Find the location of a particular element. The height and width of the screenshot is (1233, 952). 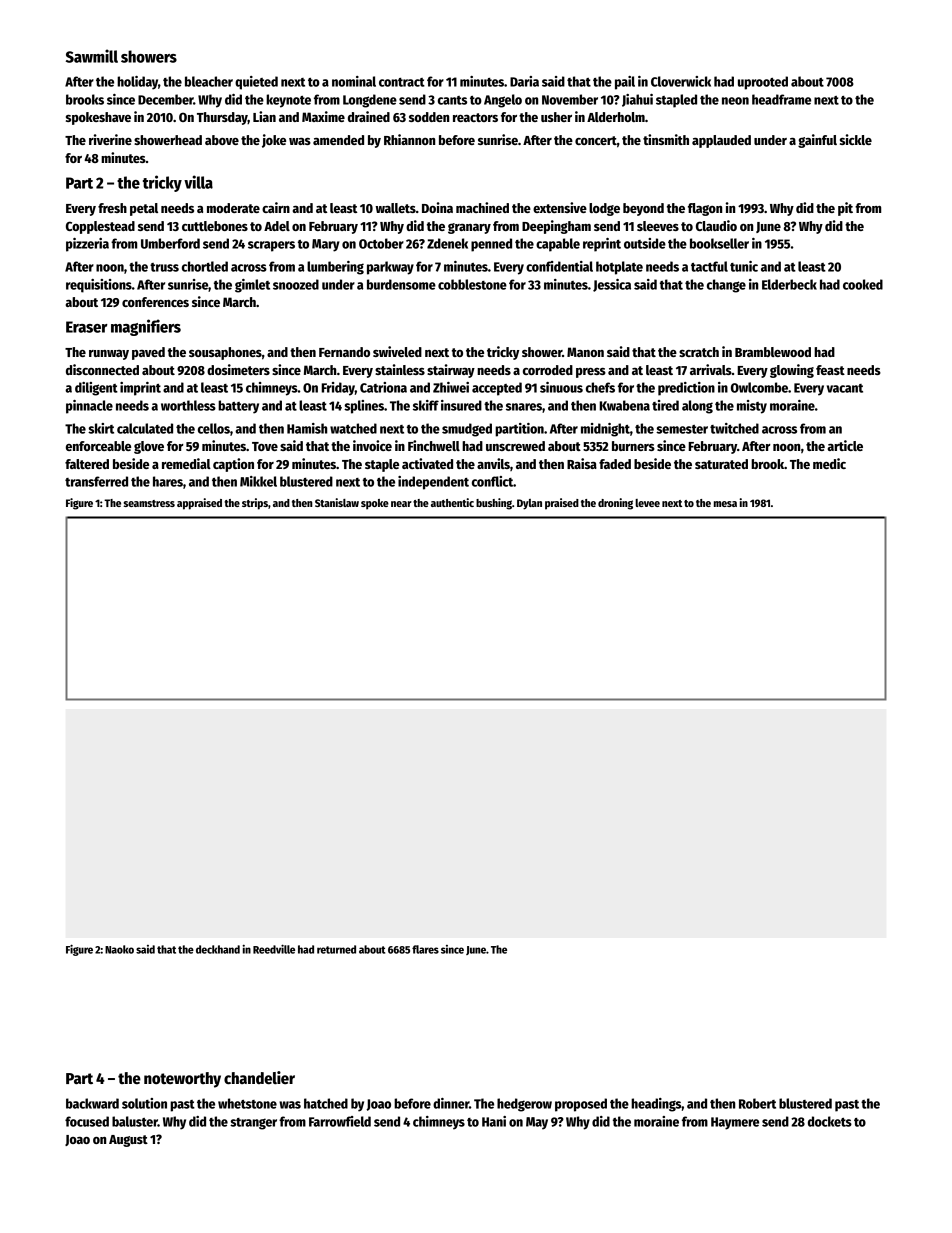

Reedville is located at coordinates (274, 949).
